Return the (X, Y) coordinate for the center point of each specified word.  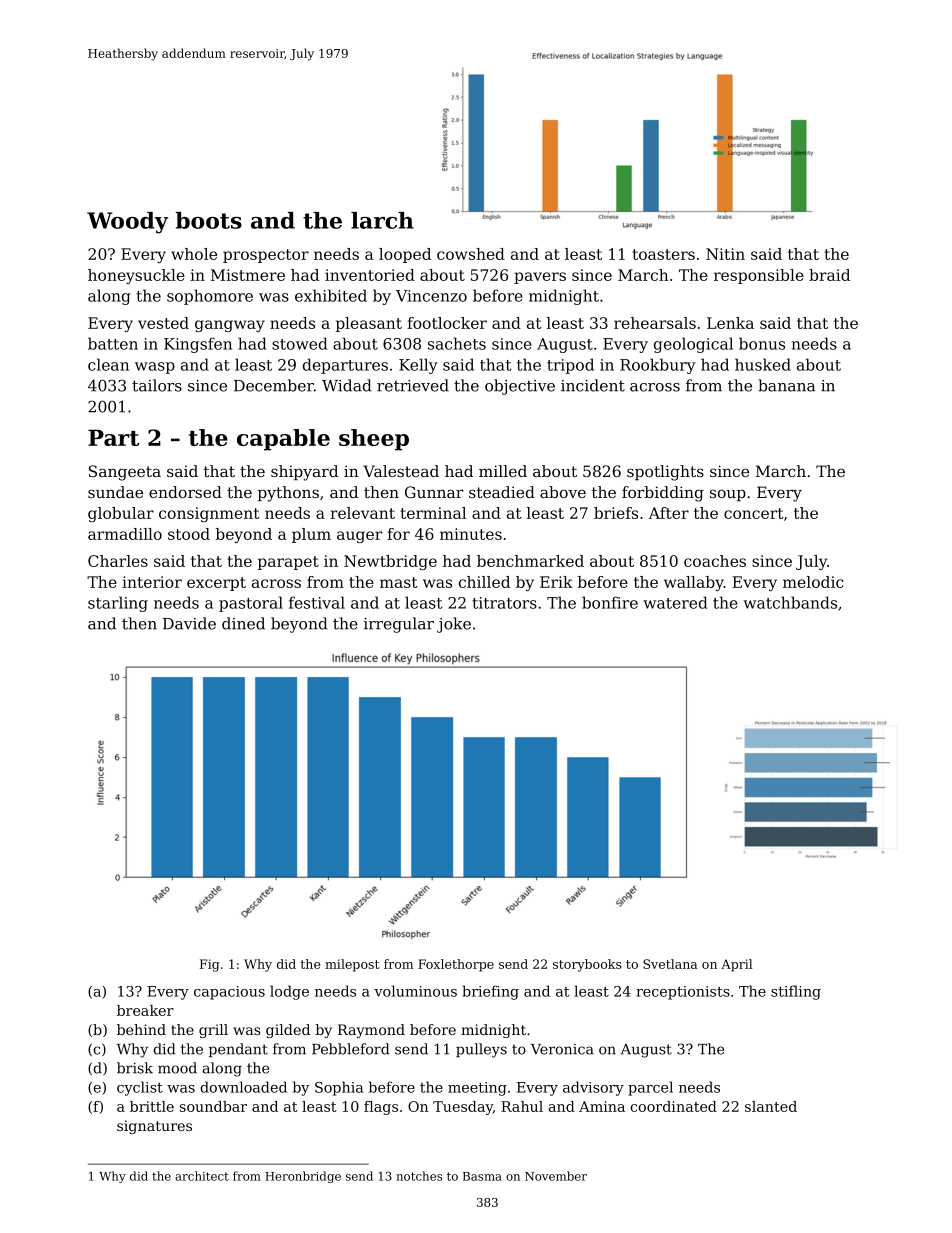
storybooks (587, 965)
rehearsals (655, 323)
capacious (229, 993)
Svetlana (670, 964)
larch (382, 220)
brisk (135, 1068)
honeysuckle (136, 276)
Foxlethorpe (456, 965)
